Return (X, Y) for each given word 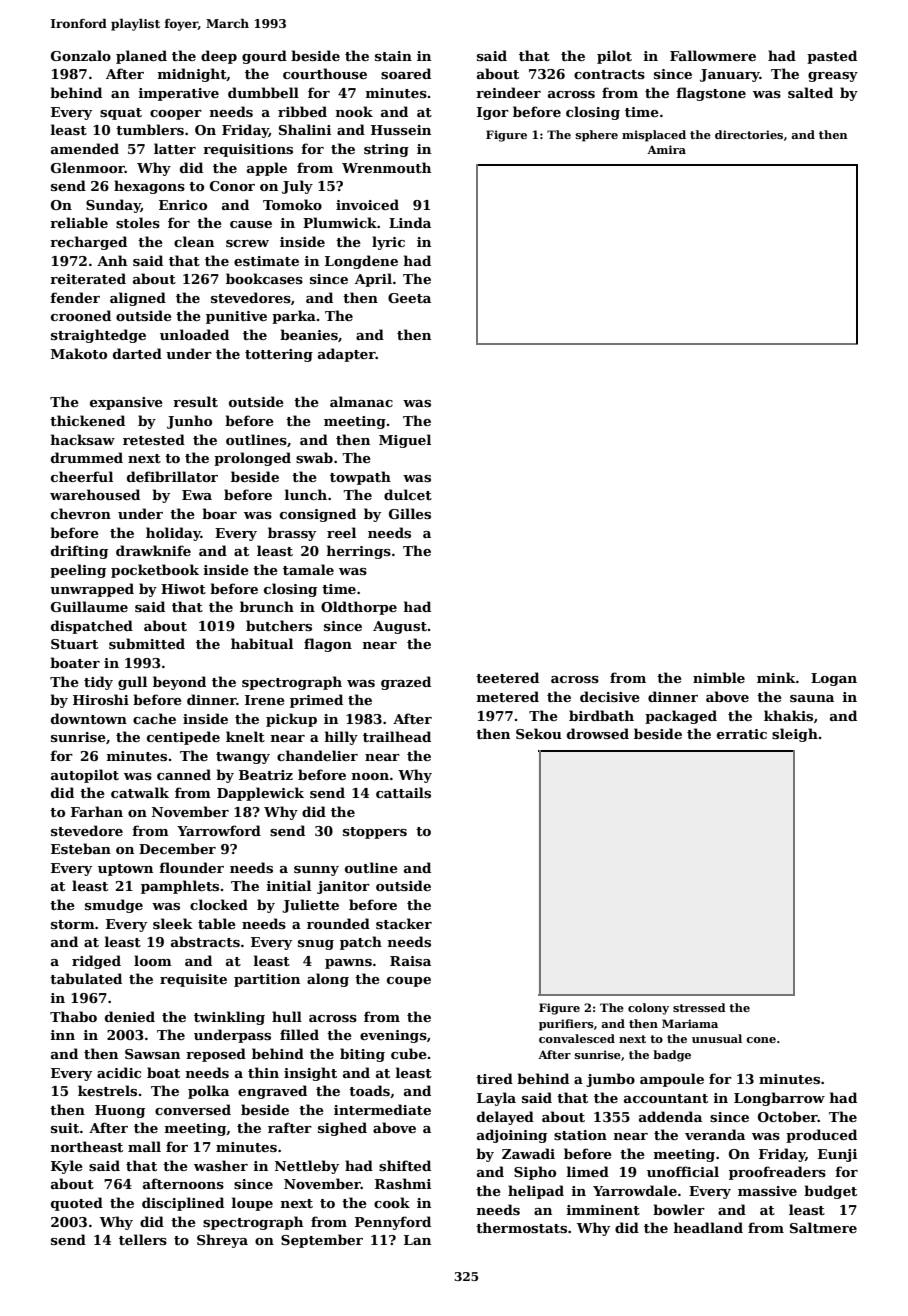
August (400, 627)
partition (267, 980)
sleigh (795, 735)
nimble (719, 677)
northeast (86, 1146)
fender (75, 297)
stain (393, 56)
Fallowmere (713, 55)
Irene (265, 700)
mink (776, 677)
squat (121, 114)
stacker (404, 923)
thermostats (521, 1227)
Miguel (405, 441)
